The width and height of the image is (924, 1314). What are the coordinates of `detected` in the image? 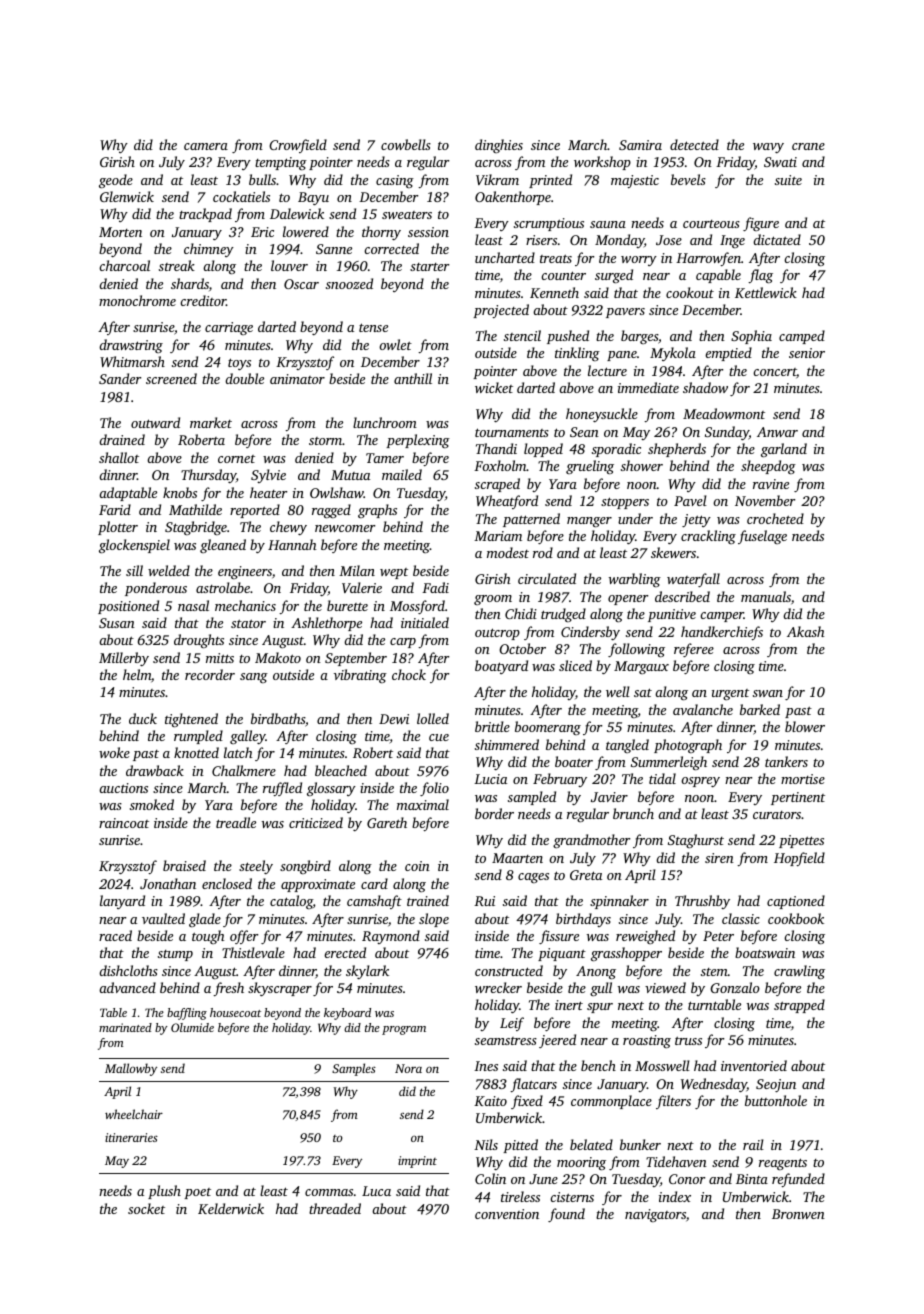 It's located at (694, 144).
